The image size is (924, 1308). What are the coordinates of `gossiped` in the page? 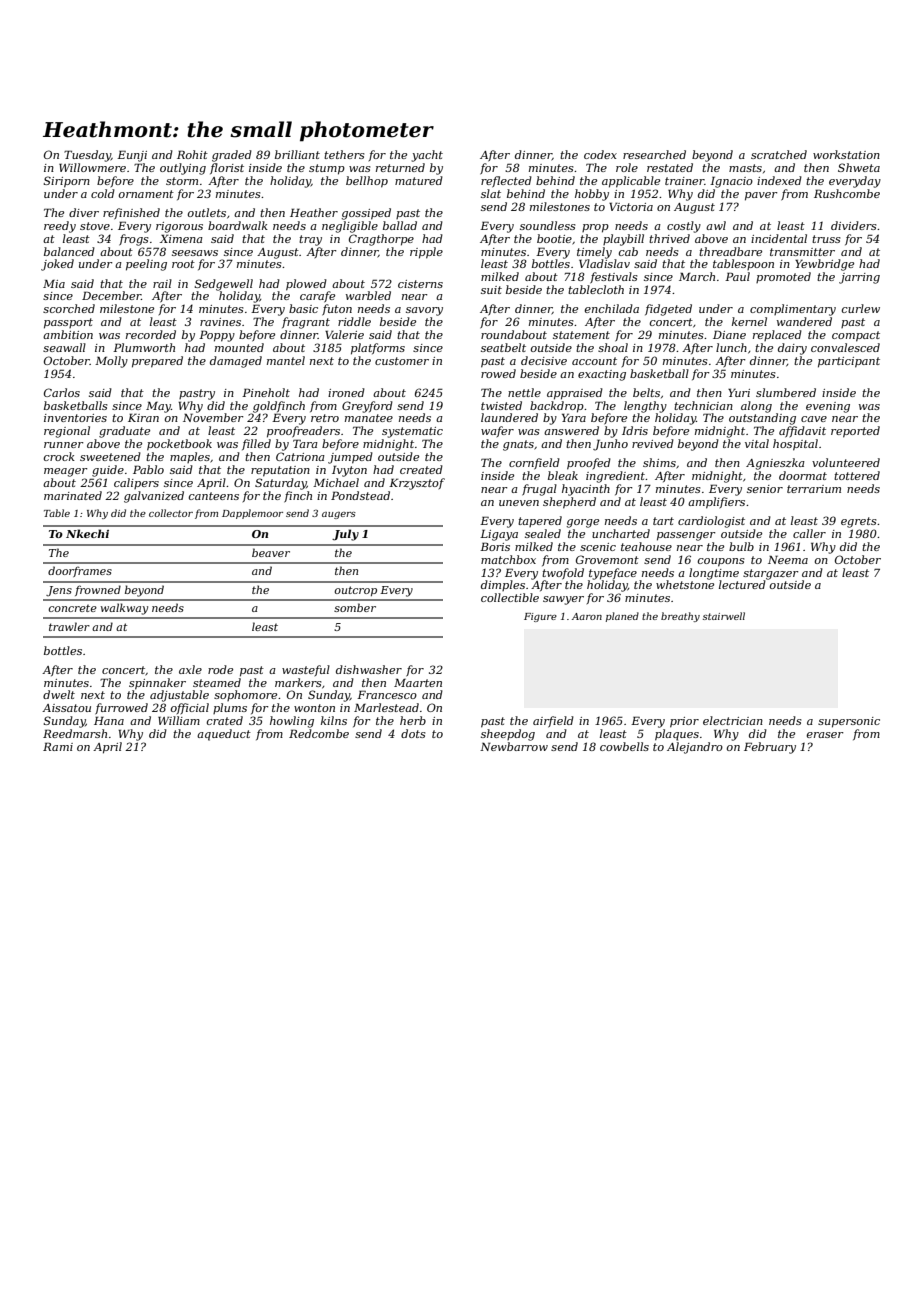 It's located at (366, 214).
